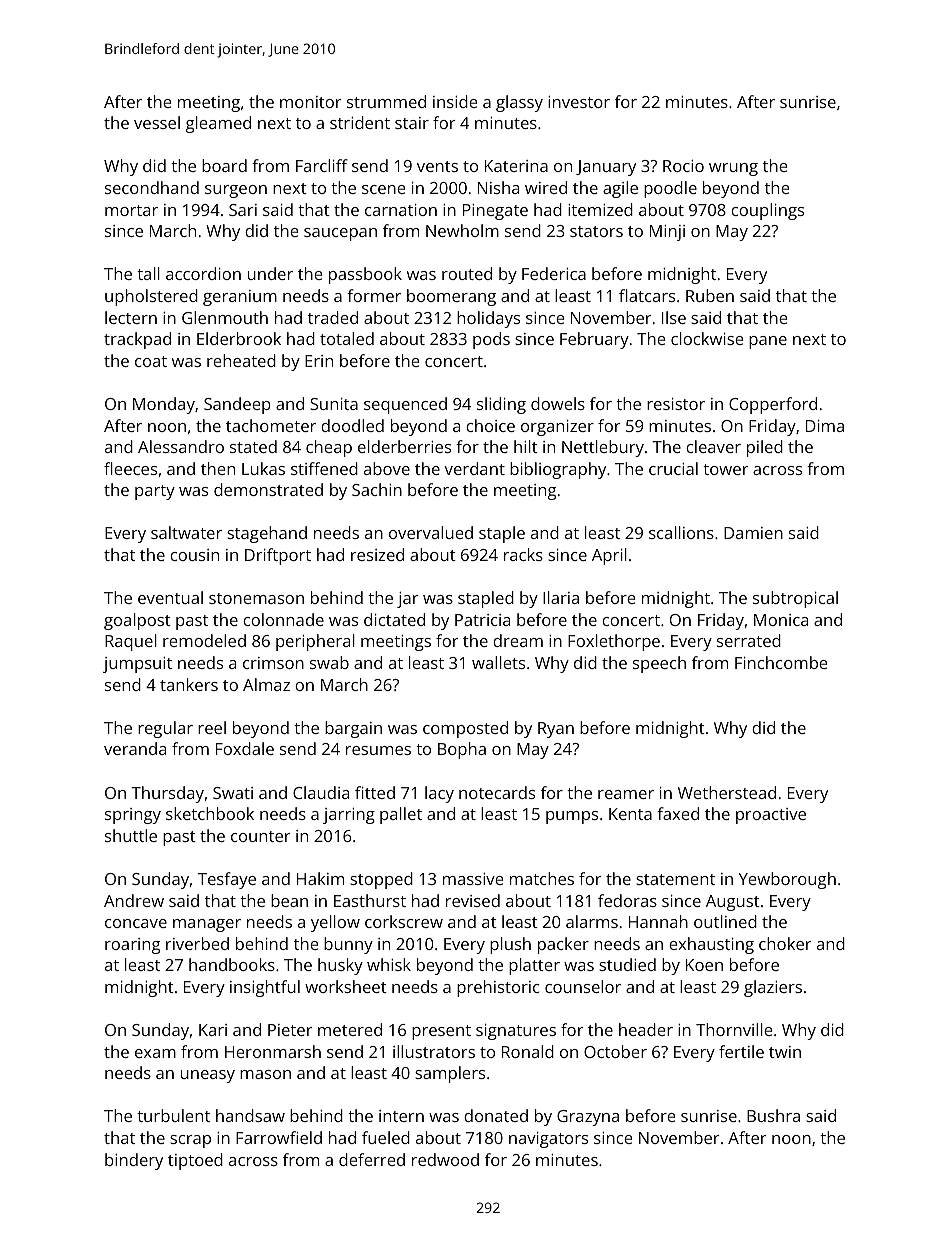  I want to click on Swati, so click(233, 793).
